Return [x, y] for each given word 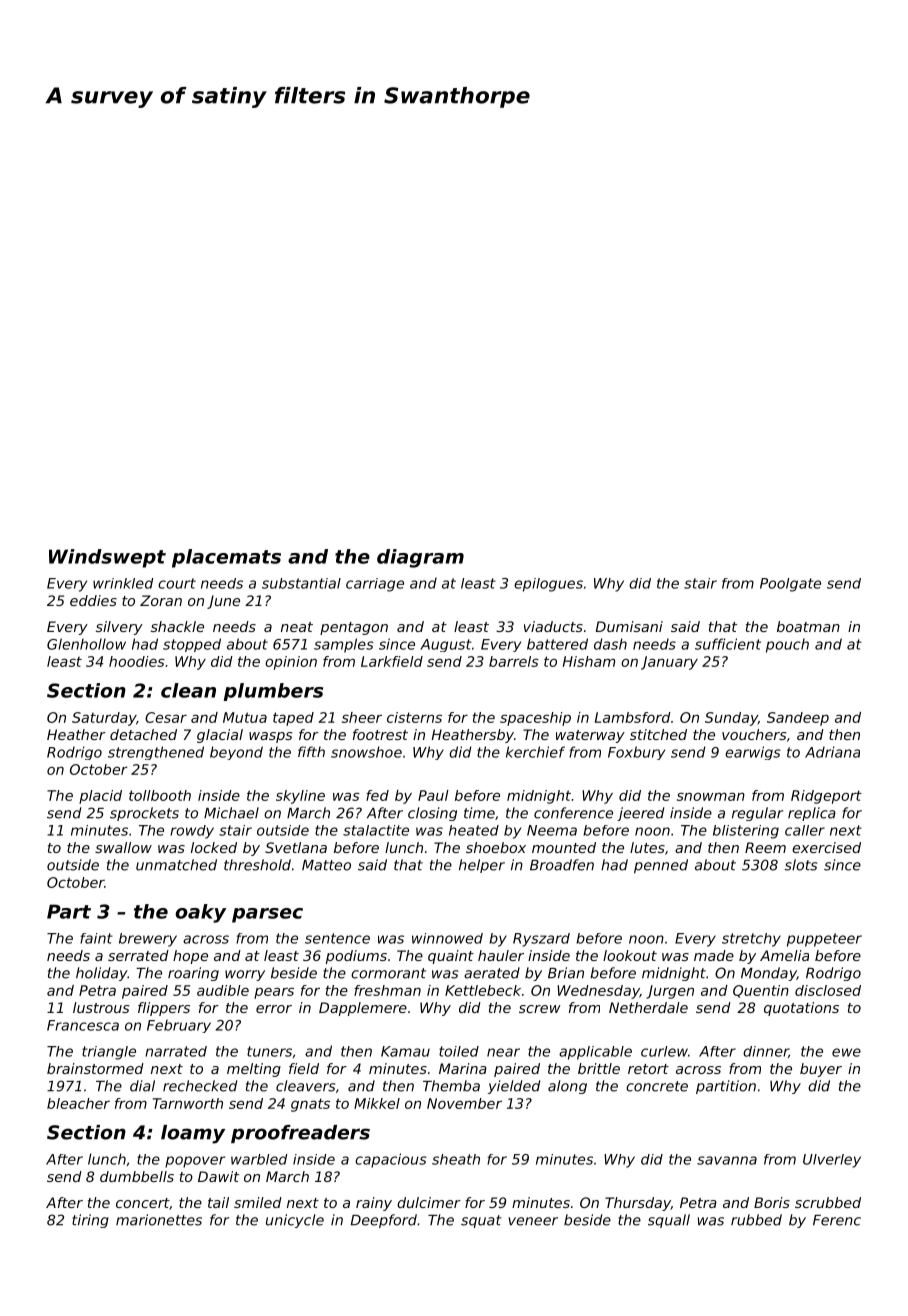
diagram [420, 558]
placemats [226, 558]
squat [481, 1221]
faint [96, 938]
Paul [433, 795]
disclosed [828, 990]
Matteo [326, 865]
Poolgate [790, 585]
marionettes [159, 1220]
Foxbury [636, 753]
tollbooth [160, 795]
